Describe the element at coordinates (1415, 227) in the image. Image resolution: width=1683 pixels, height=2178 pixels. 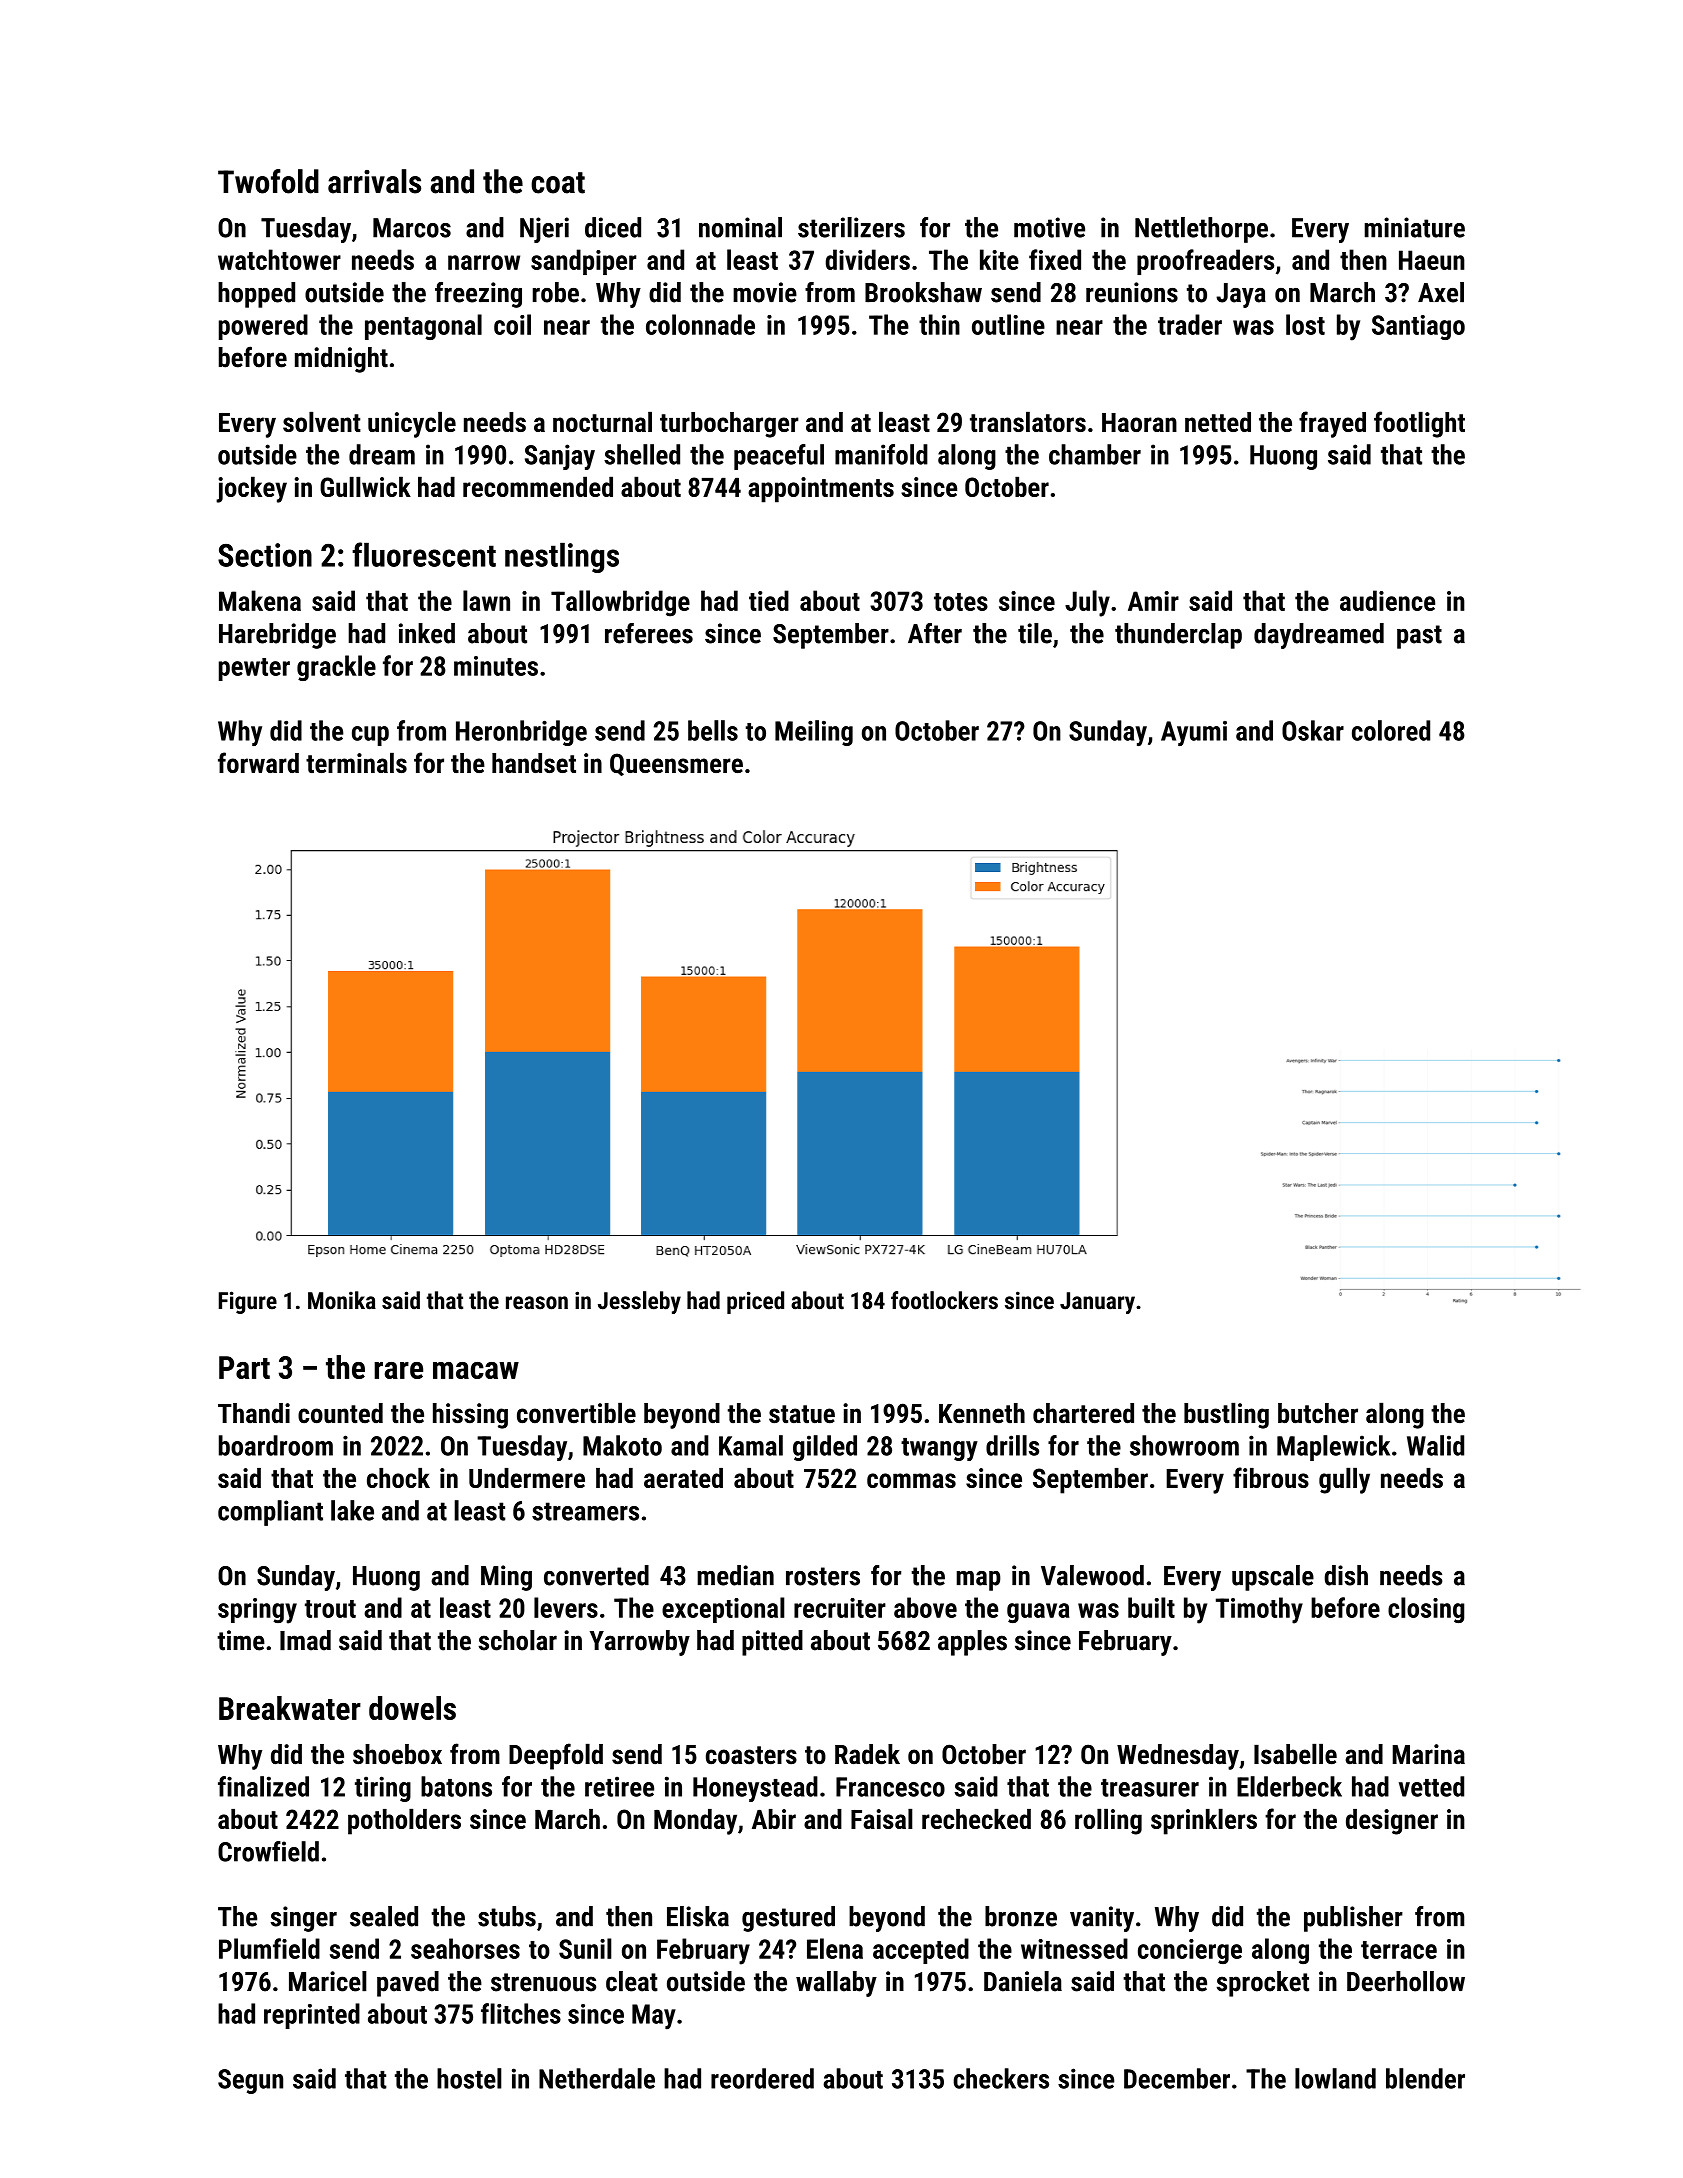
I see `miniature` at that location.
